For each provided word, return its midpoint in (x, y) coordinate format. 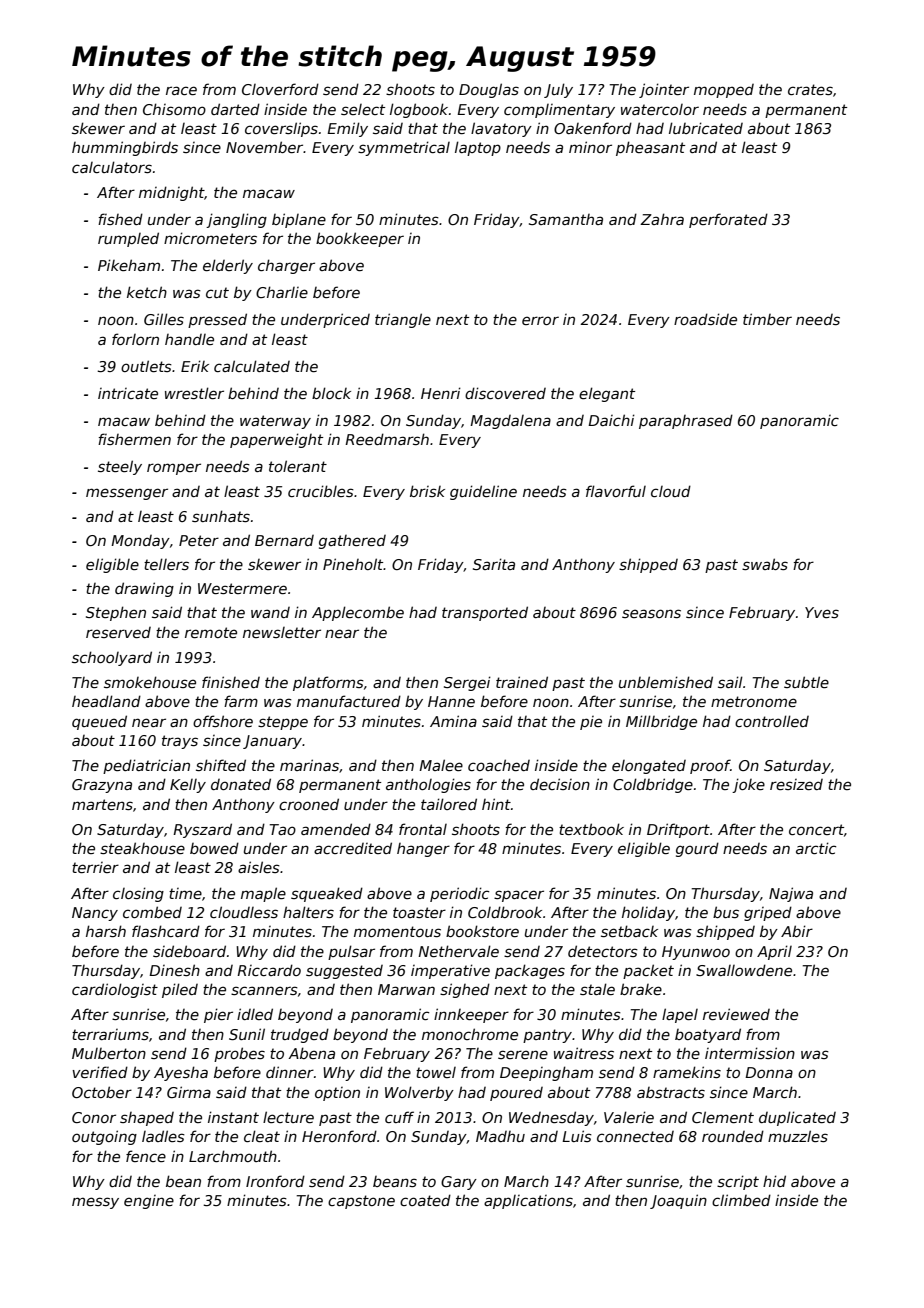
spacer (519, 896)
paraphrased (686, 421)
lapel (680, 1015)
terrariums (110, 1034)
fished (120, 219)
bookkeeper (360, 239)
